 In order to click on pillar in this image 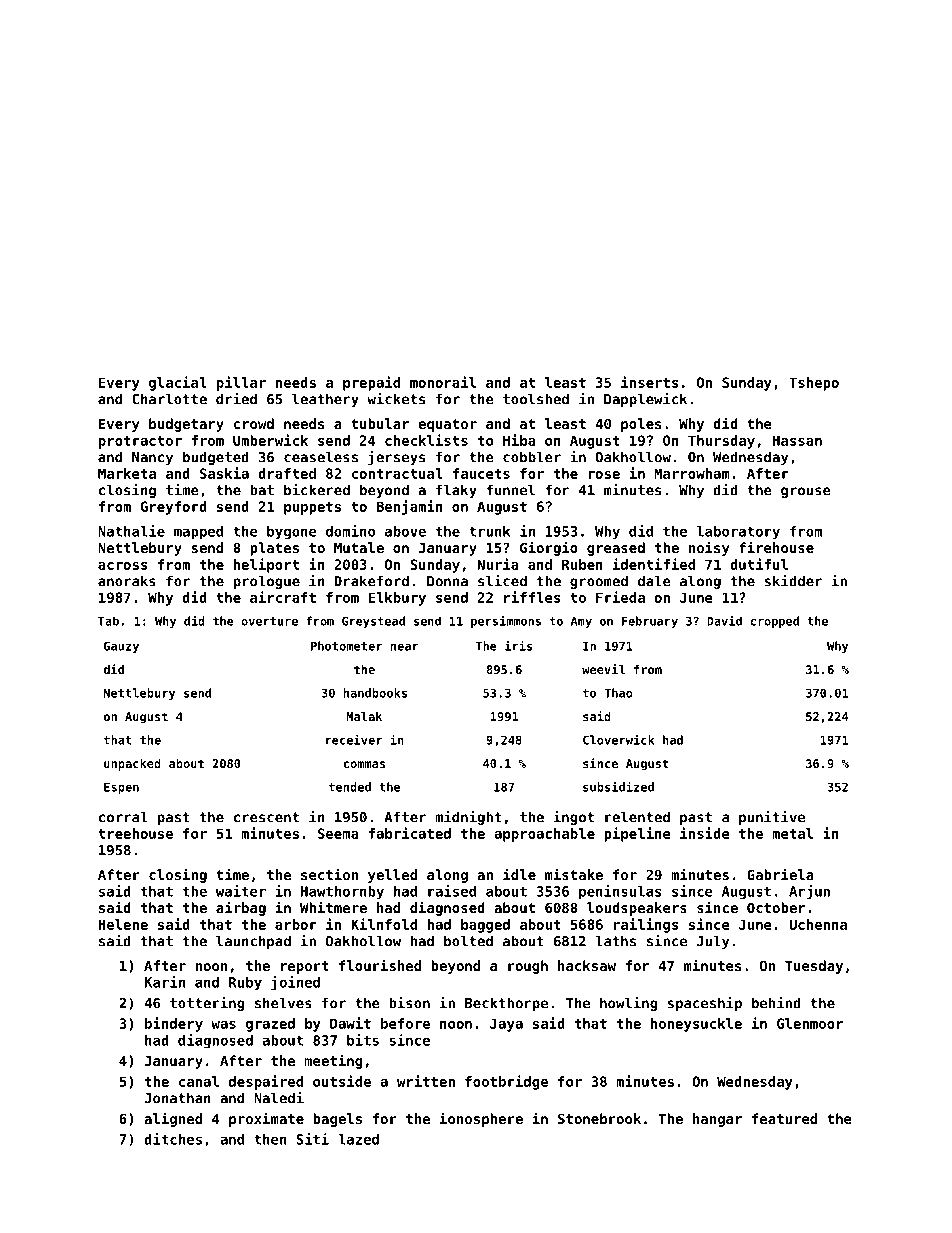, I will do `click(241, 383)`.
